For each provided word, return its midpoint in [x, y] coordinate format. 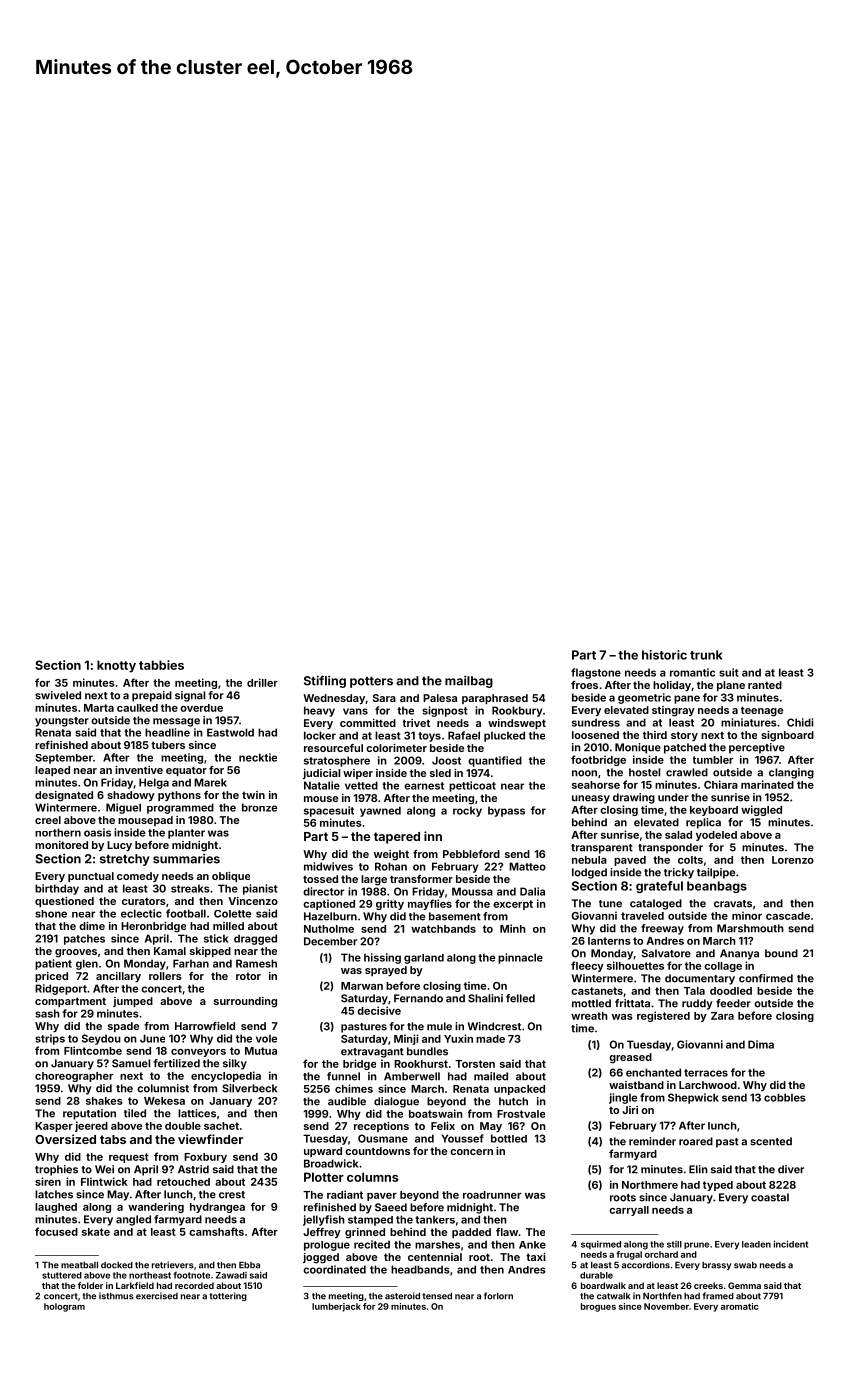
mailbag [469, 682]
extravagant [372, 1053]
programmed [180, 808]
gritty [390, 904]
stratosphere [337, 761]
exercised [157, 1296]
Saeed [391, 1207]
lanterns [609, 941]
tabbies [161, 665]
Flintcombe [93, 1050]
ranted [765, 685]
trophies [56, 1170]
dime [92, 926]
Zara [722, 1016]
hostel [645, 772]
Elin [698, 1169]
